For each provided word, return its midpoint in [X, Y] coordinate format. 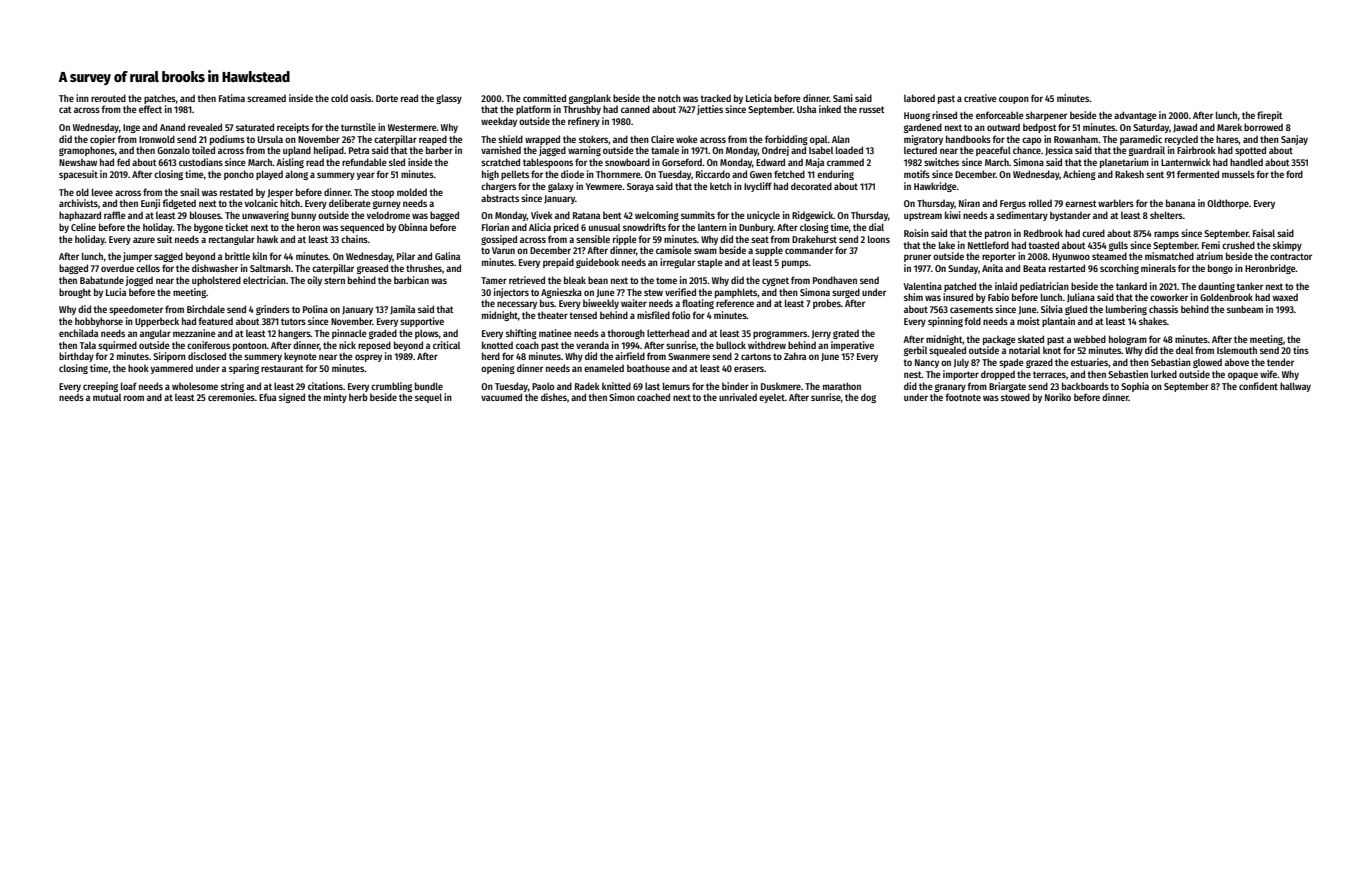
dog [868, 398]
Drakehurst [814, 239]
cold [339, 98]
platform [533, 110]
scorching [1119, 269]
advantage [1135, 116]
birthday [76, 357]
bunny [303, 216]
